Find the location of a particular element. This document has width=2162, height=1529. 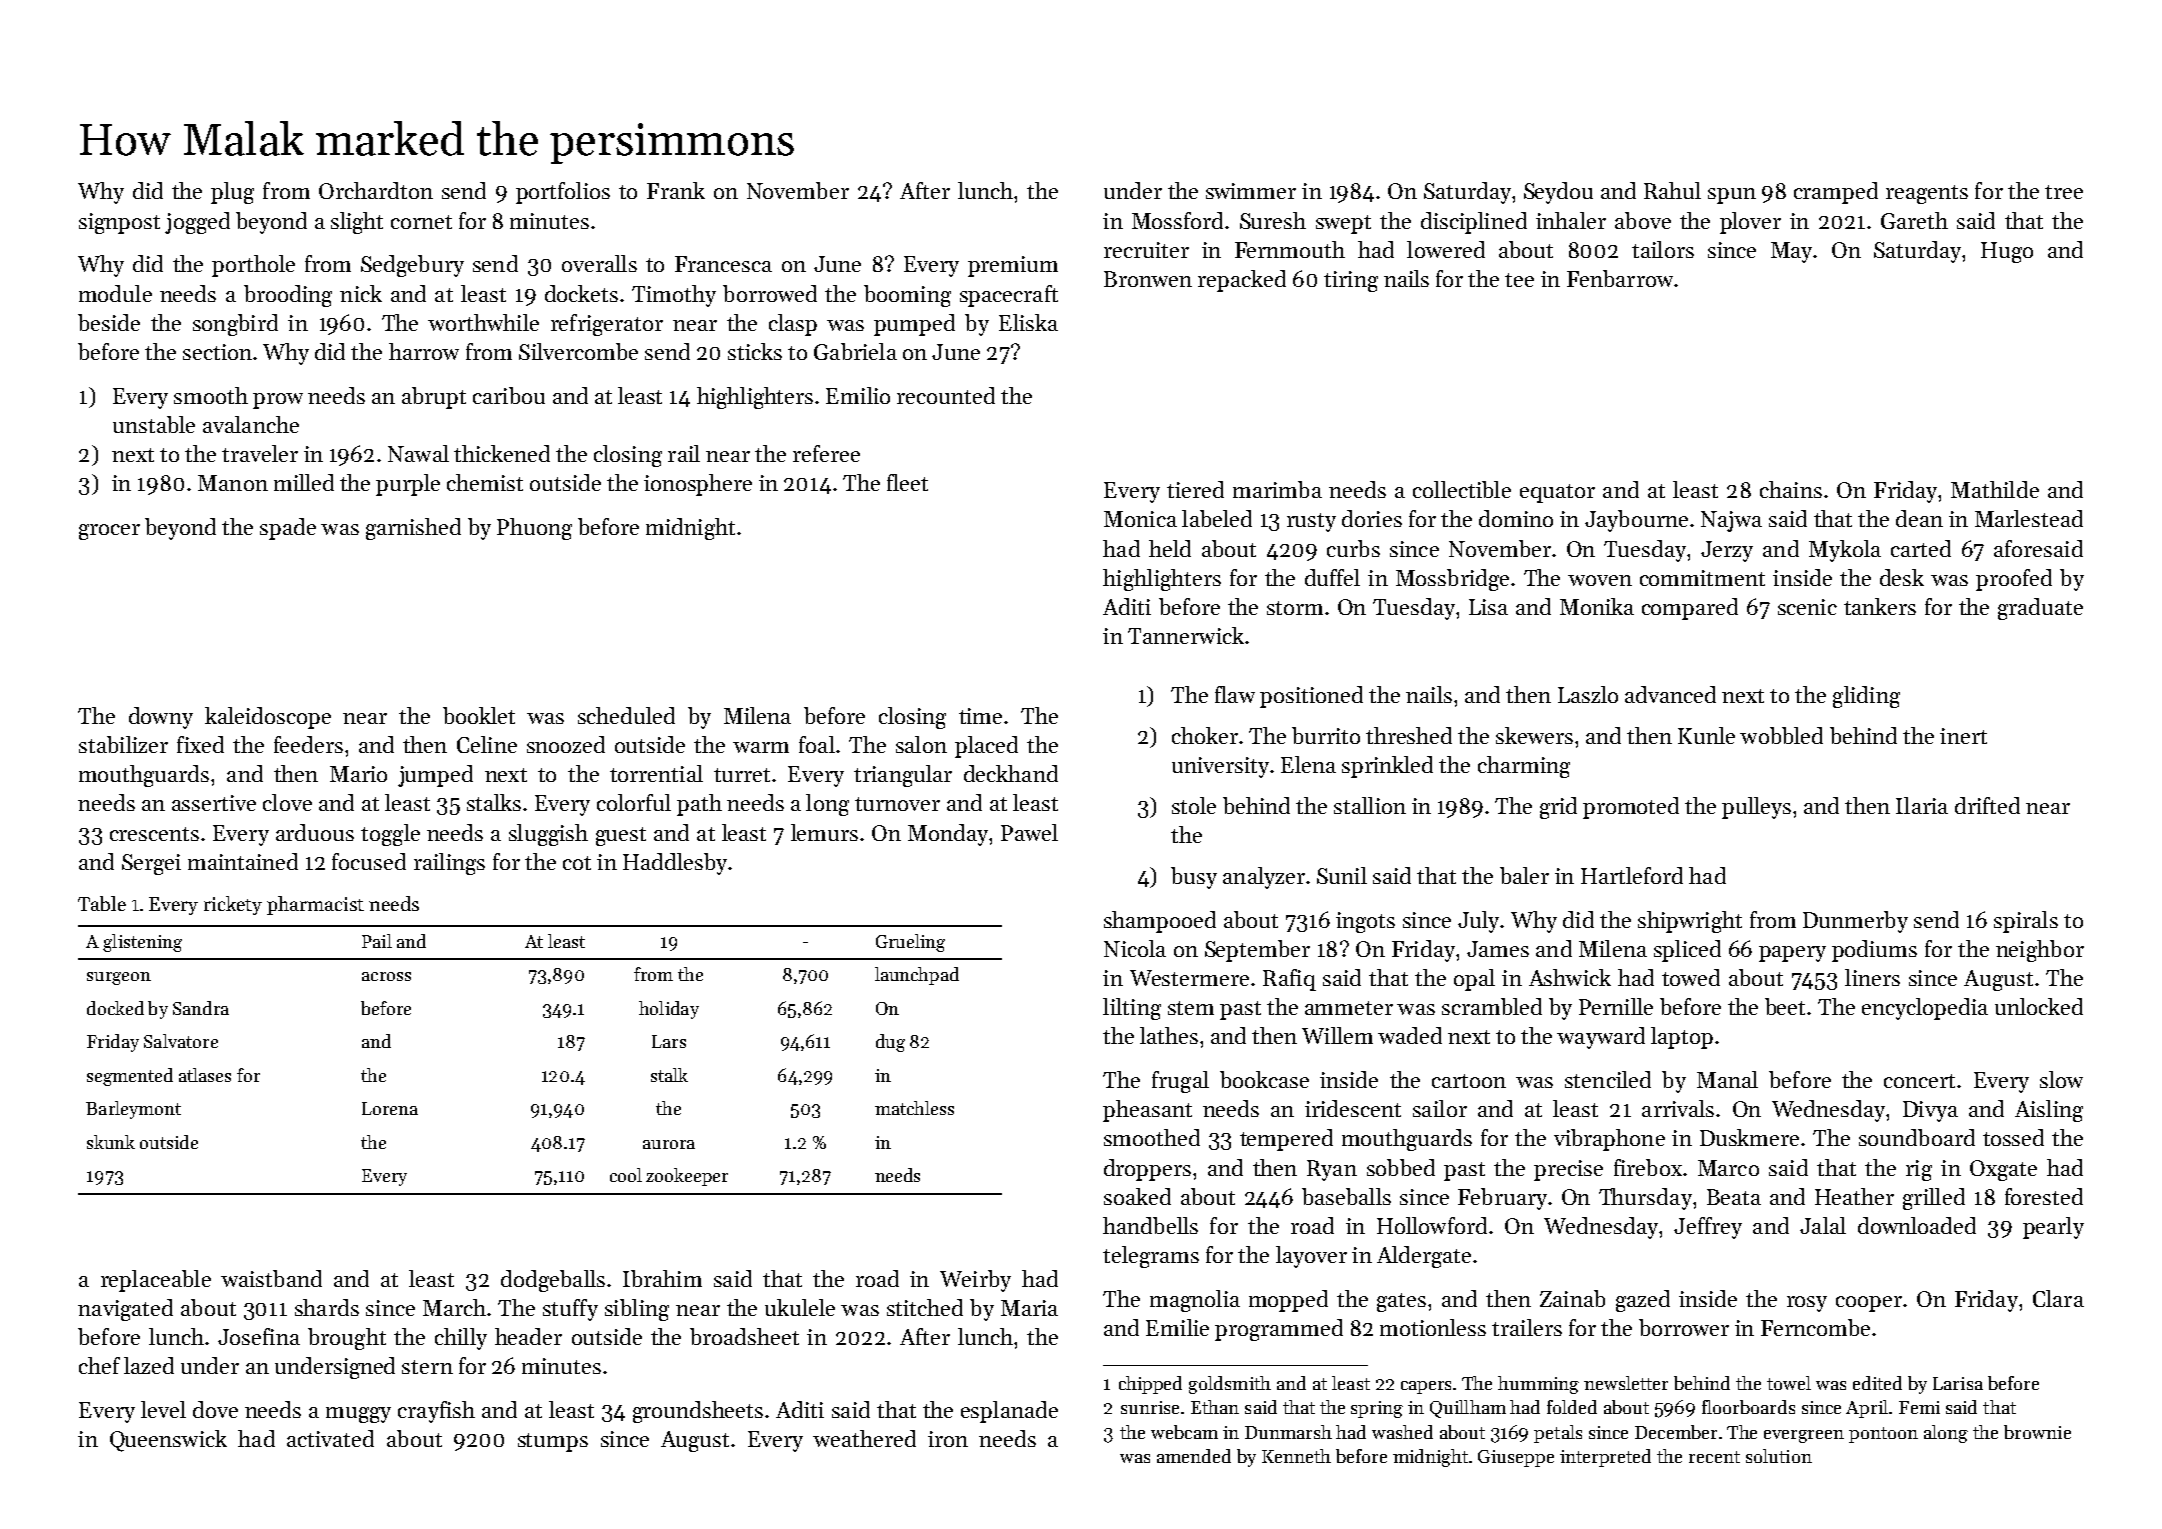

booklet is located at coordinates (479, 715).
